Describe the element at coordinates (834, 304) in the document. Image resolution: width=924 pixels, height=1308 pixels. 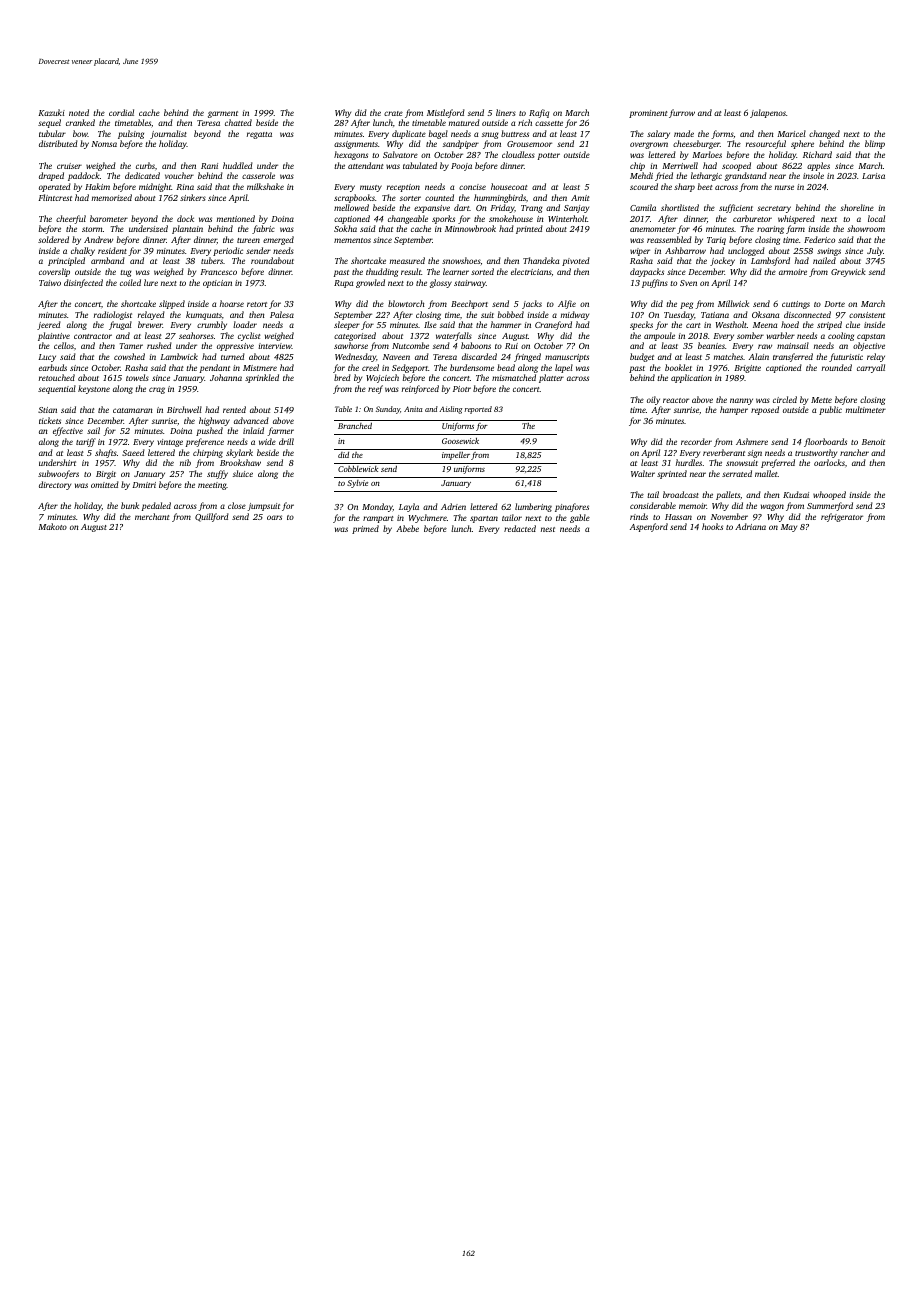
I see `Dorte` at that location.
